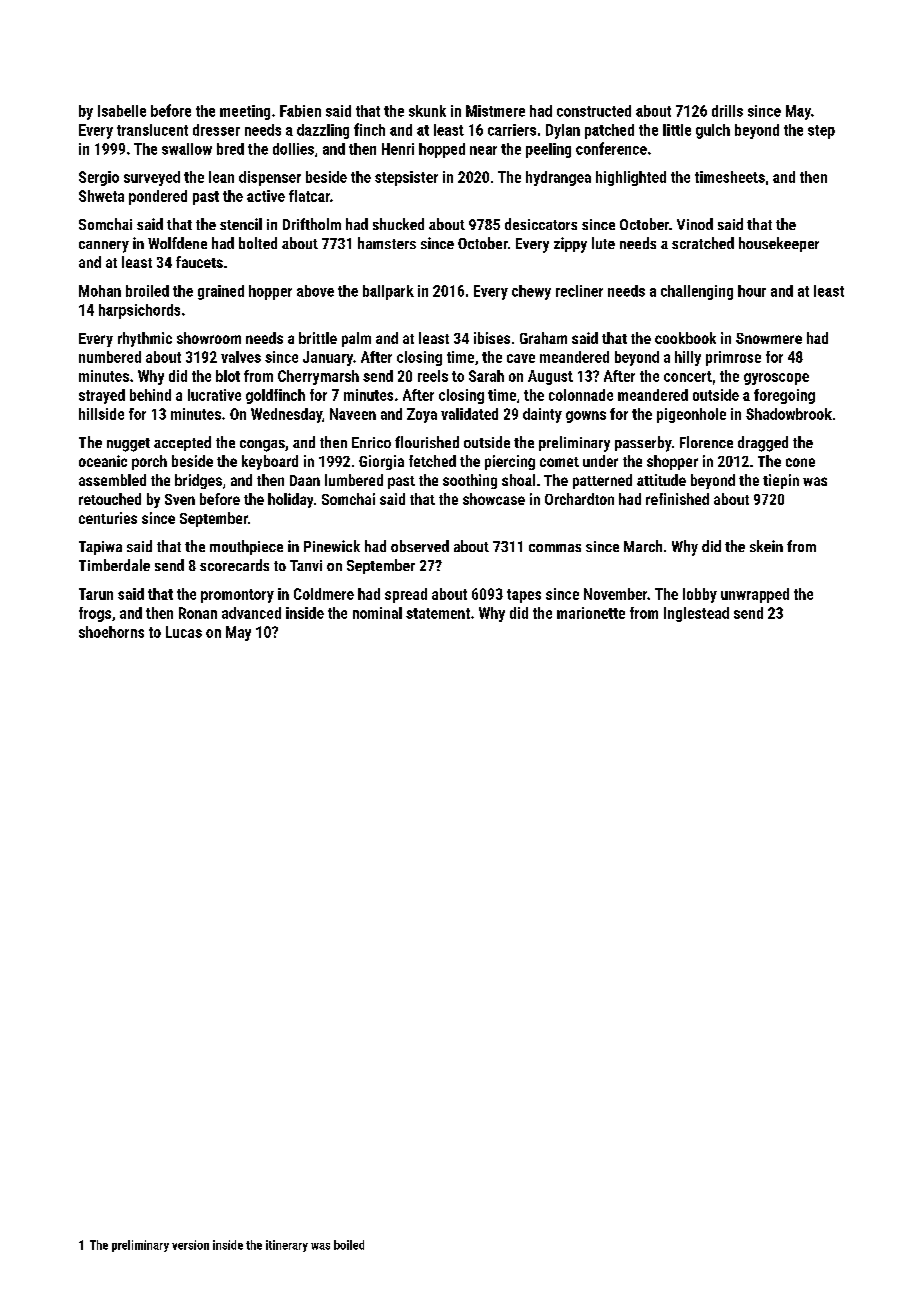 The height and width of the document is (1308, 924). Describe the element at coordinates (122, 111) in the document. I see `Isabelle` at that location.
